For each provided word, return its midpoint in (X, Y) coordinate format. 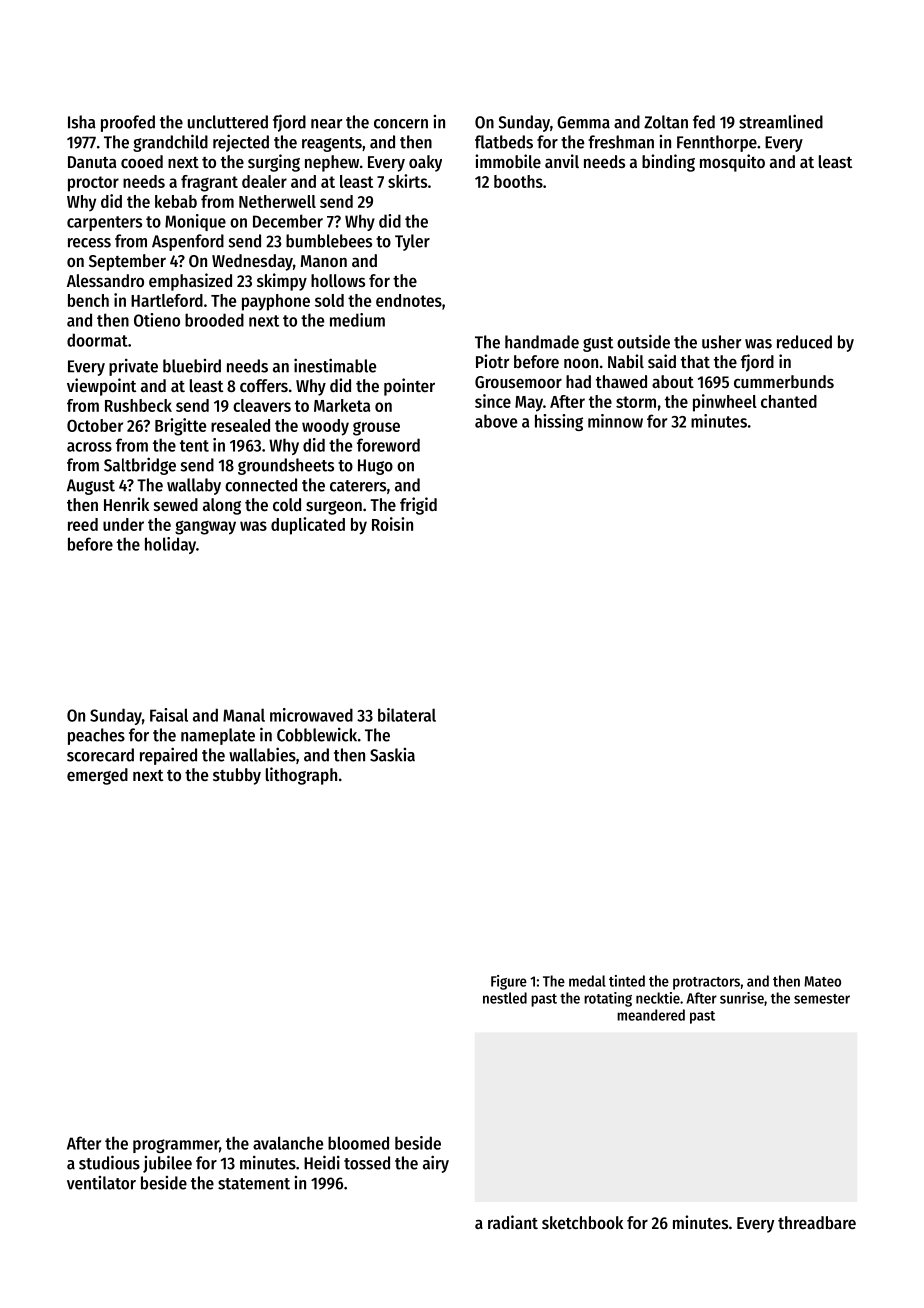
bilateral (407, 715)
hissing (559, 422)
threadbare (817, 1222)
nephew (332, 163)
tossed (367, 1163)
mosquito (732, 163)
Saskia (392, 755)
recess (89, 243)
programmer (176, 1146)
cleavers (262, 405)
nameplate (218, 736)
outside (643, 341)
